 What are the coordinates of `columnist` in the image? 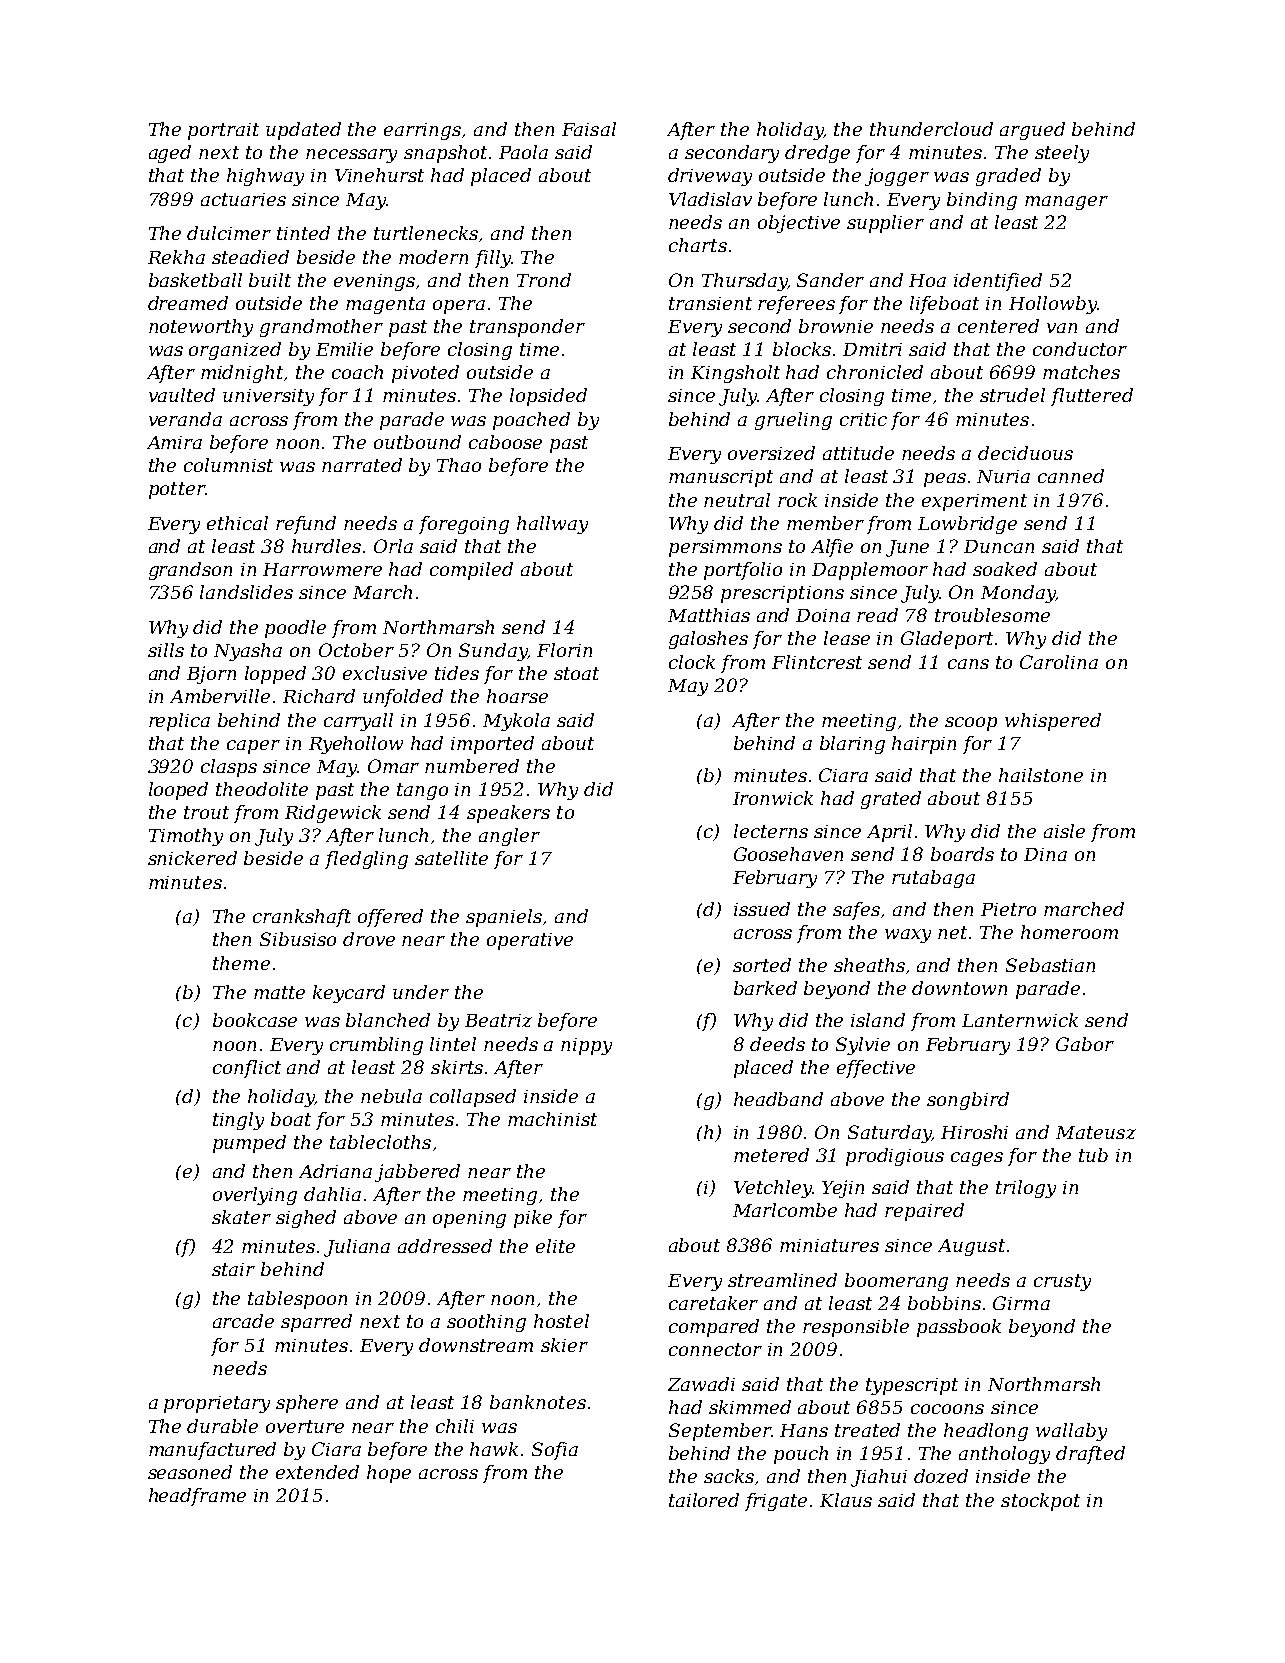 It's located at (228, 465).
